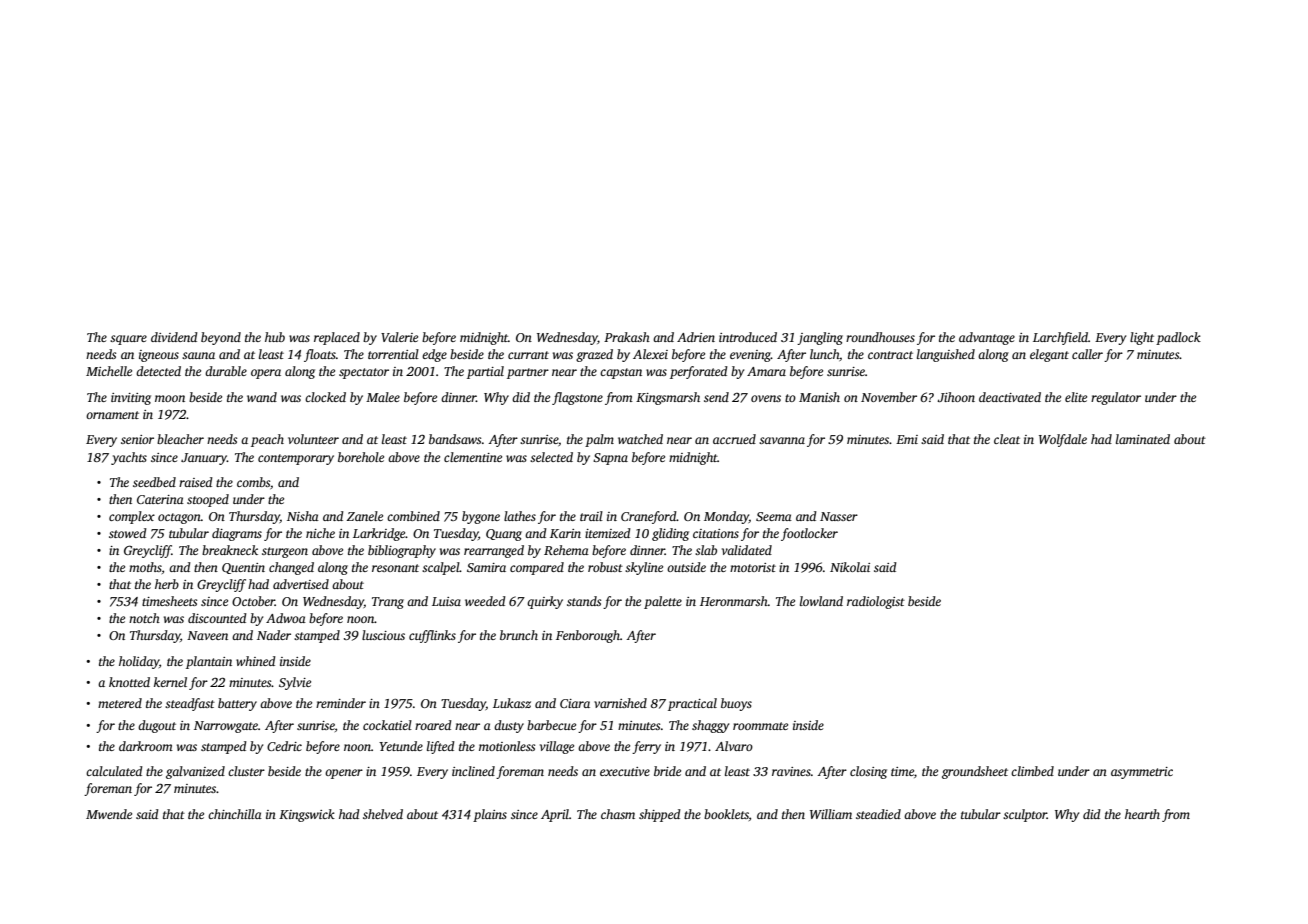 Image resolution: width=1308 pixels, height=924 pixels. I want to click on Nasser, so click(839, 516).
